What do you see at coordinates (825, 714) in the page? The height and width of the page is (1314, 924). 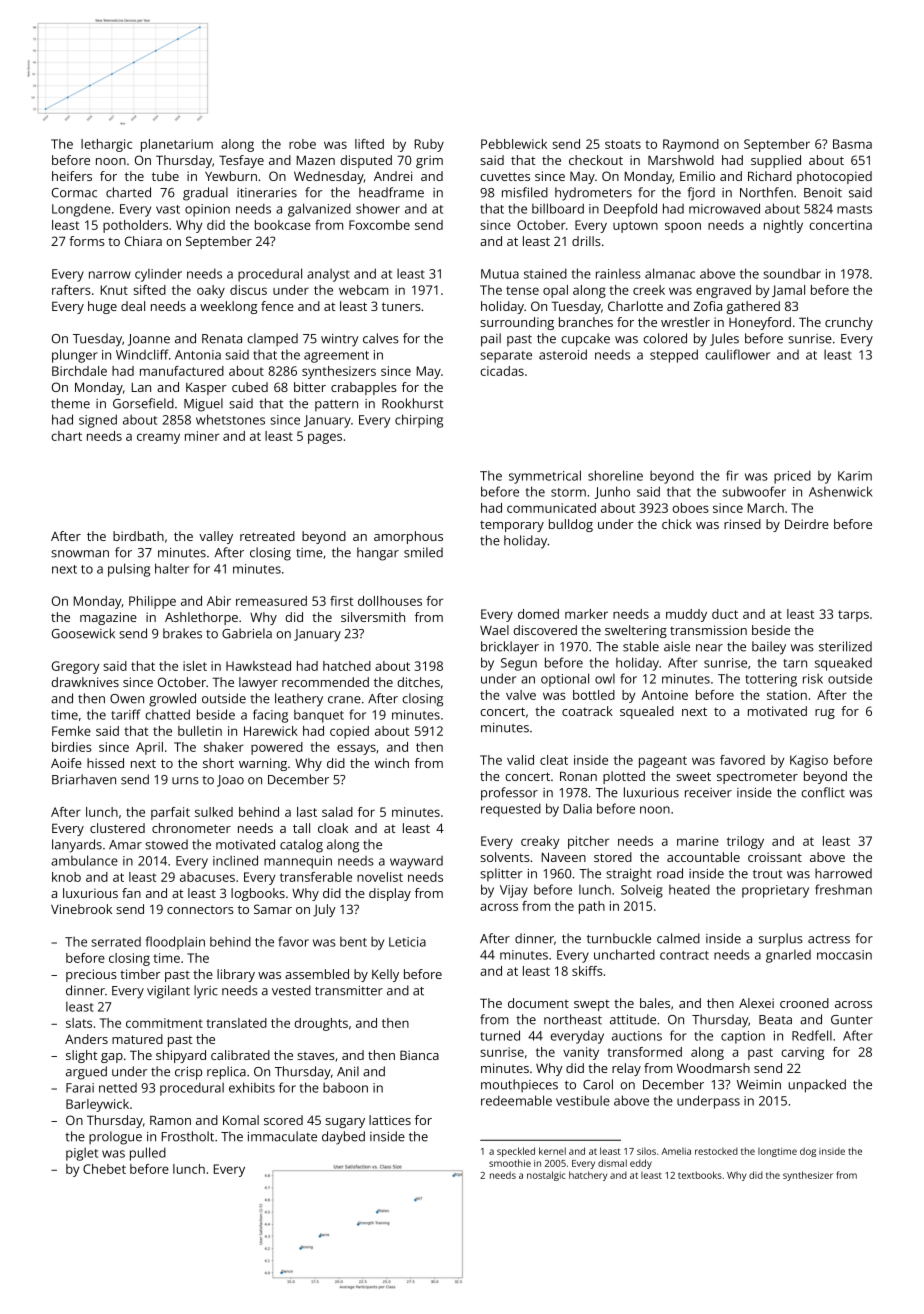 I see `rug` at bounding box center [825, 714].
